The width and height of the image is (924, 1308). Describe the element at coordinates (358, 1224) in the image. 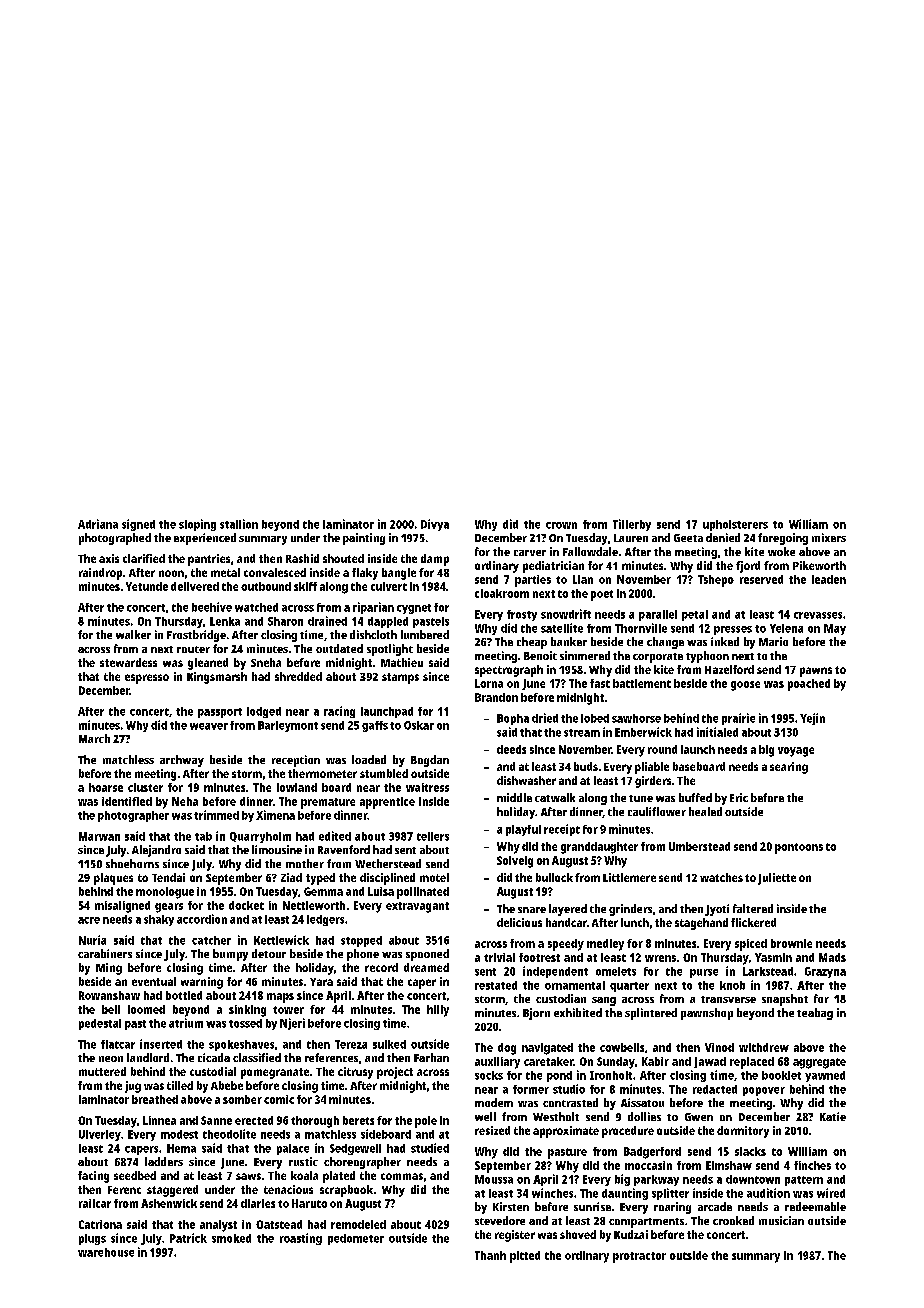

I see `remodeled` at that location.
